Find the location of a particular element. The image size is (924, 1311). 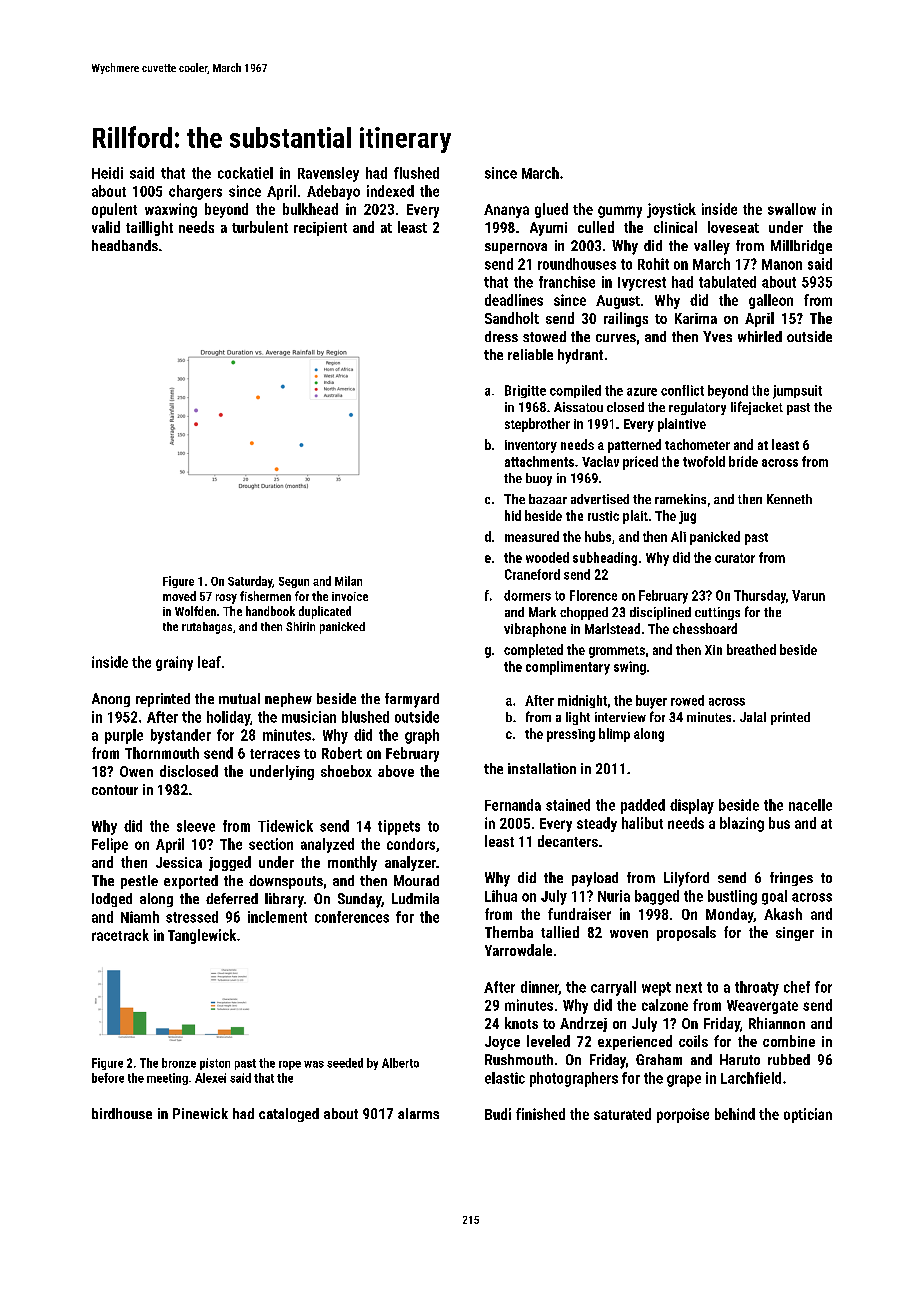

before is located at coordinates (108, 1078).
